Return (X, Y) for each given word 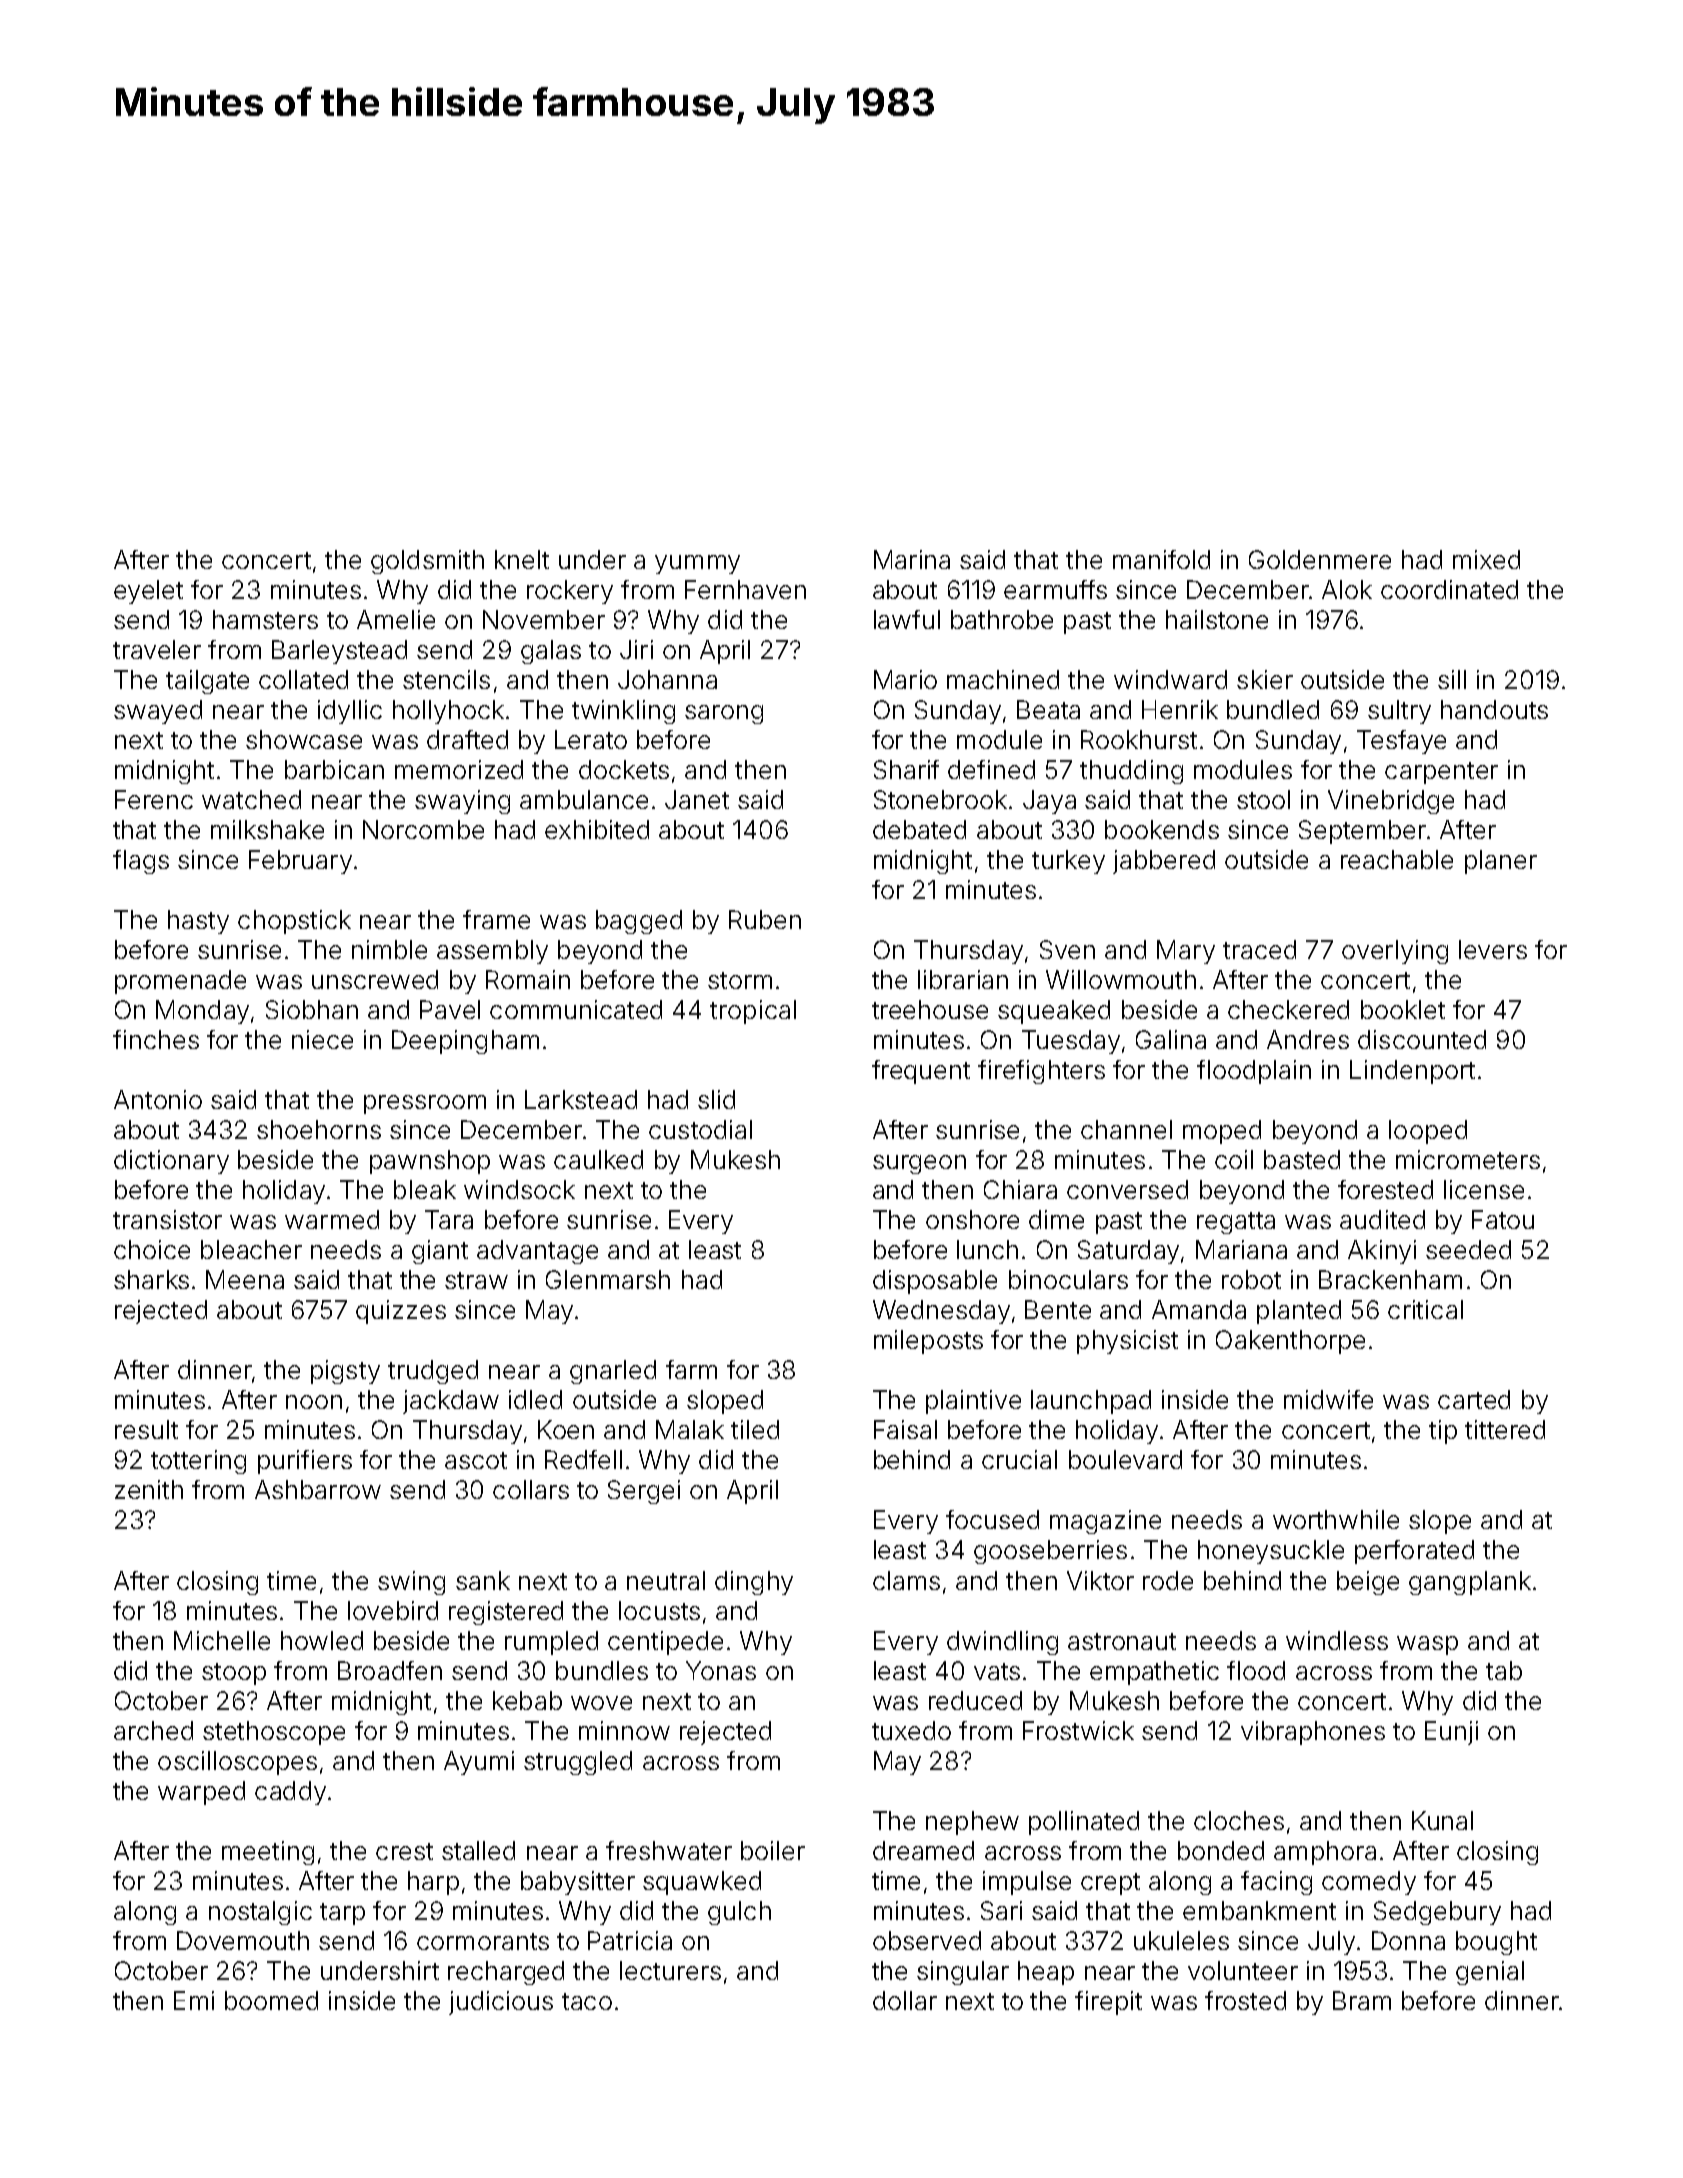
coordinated (1449, 589)
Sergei (644, 1492)
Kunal (1442, 1820)
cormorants (483, 1941)
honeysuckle (1271, 1552)
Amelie (396, 619)
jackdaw (451, 1402)
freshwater (669, 1850)
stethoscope (274, 1733)
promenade (180, 982)
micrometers (1468, 1159)
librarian (963, 979)
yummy (697, 564)
